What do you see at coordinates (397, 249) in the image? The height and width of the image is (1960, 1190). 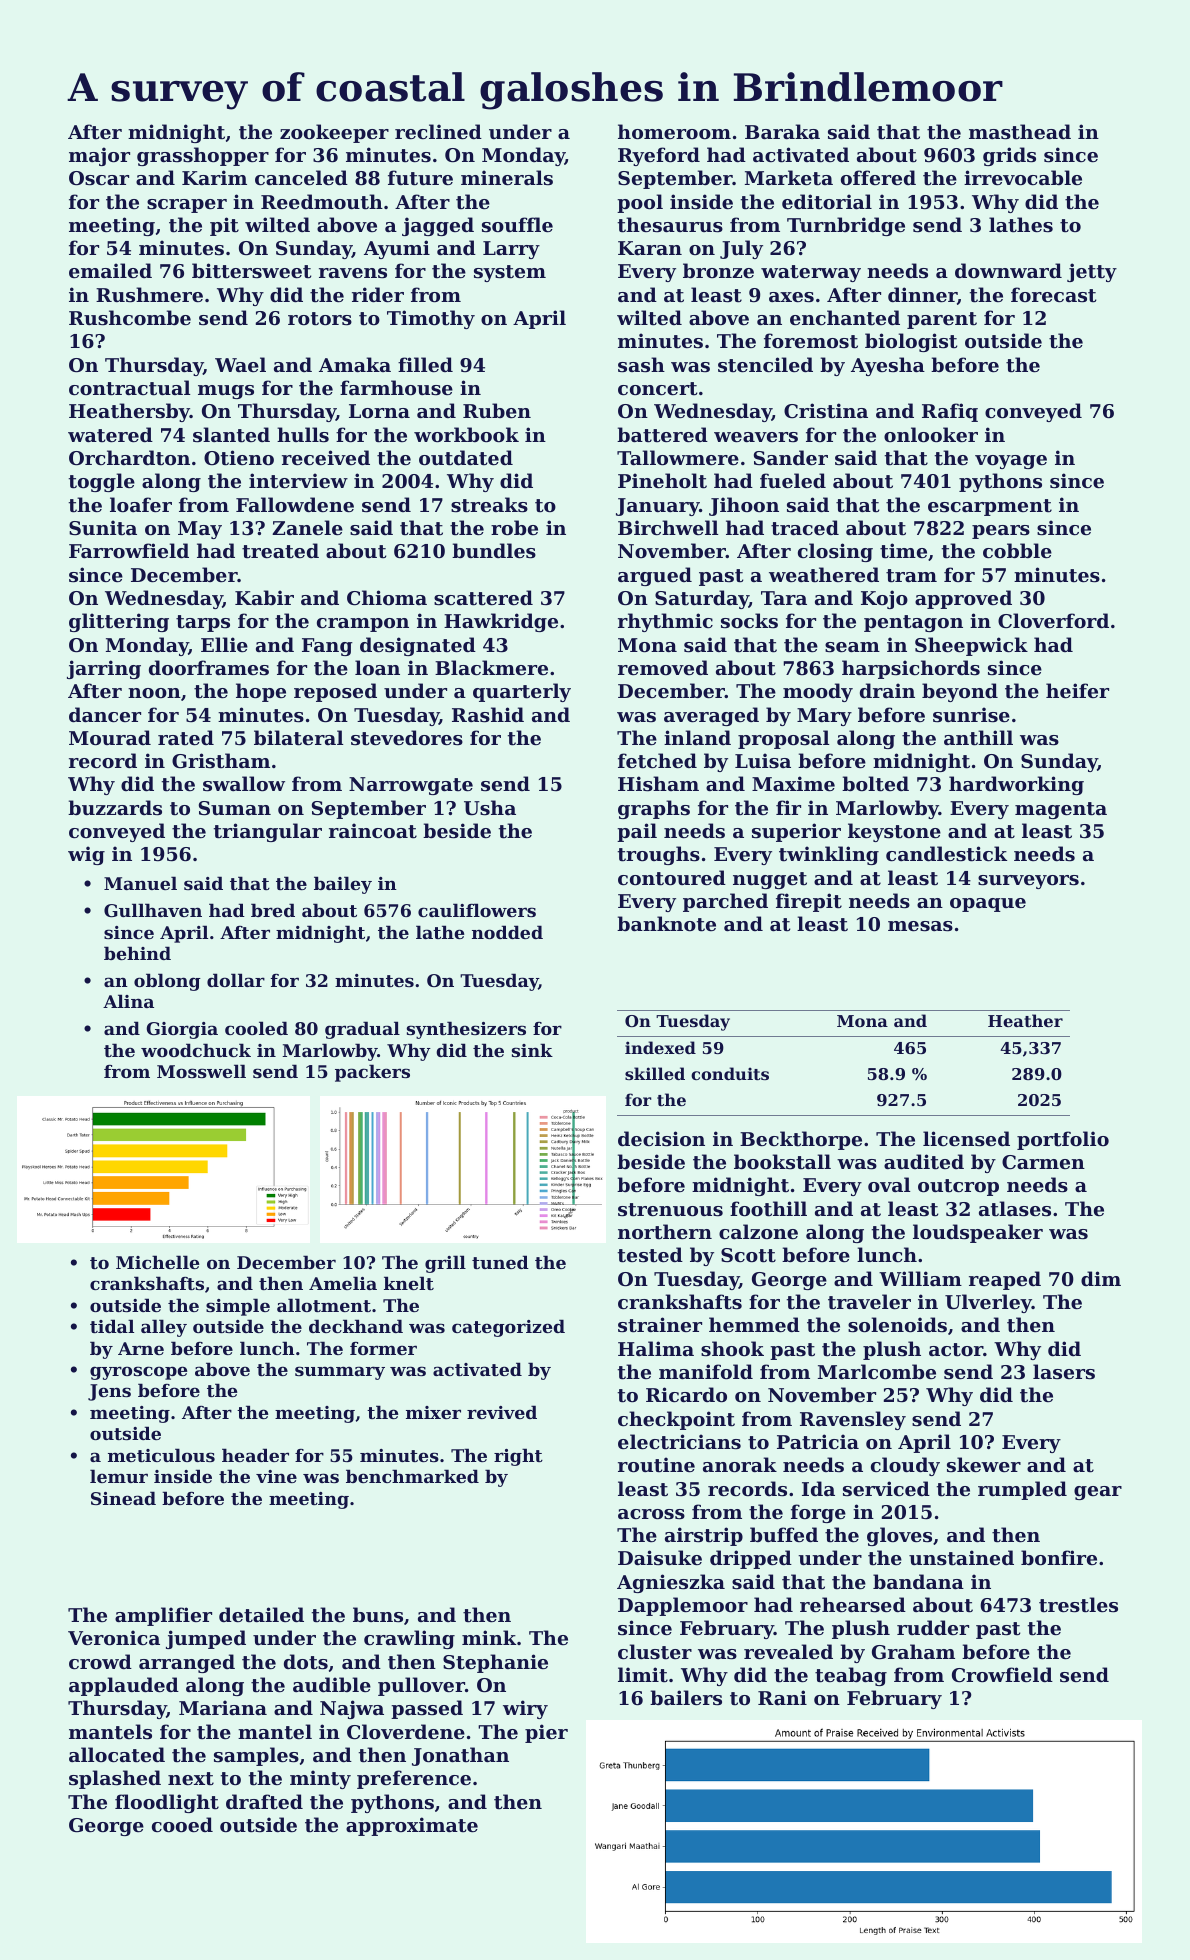 I see `Ayumi` at bounding box center [397, 249].
